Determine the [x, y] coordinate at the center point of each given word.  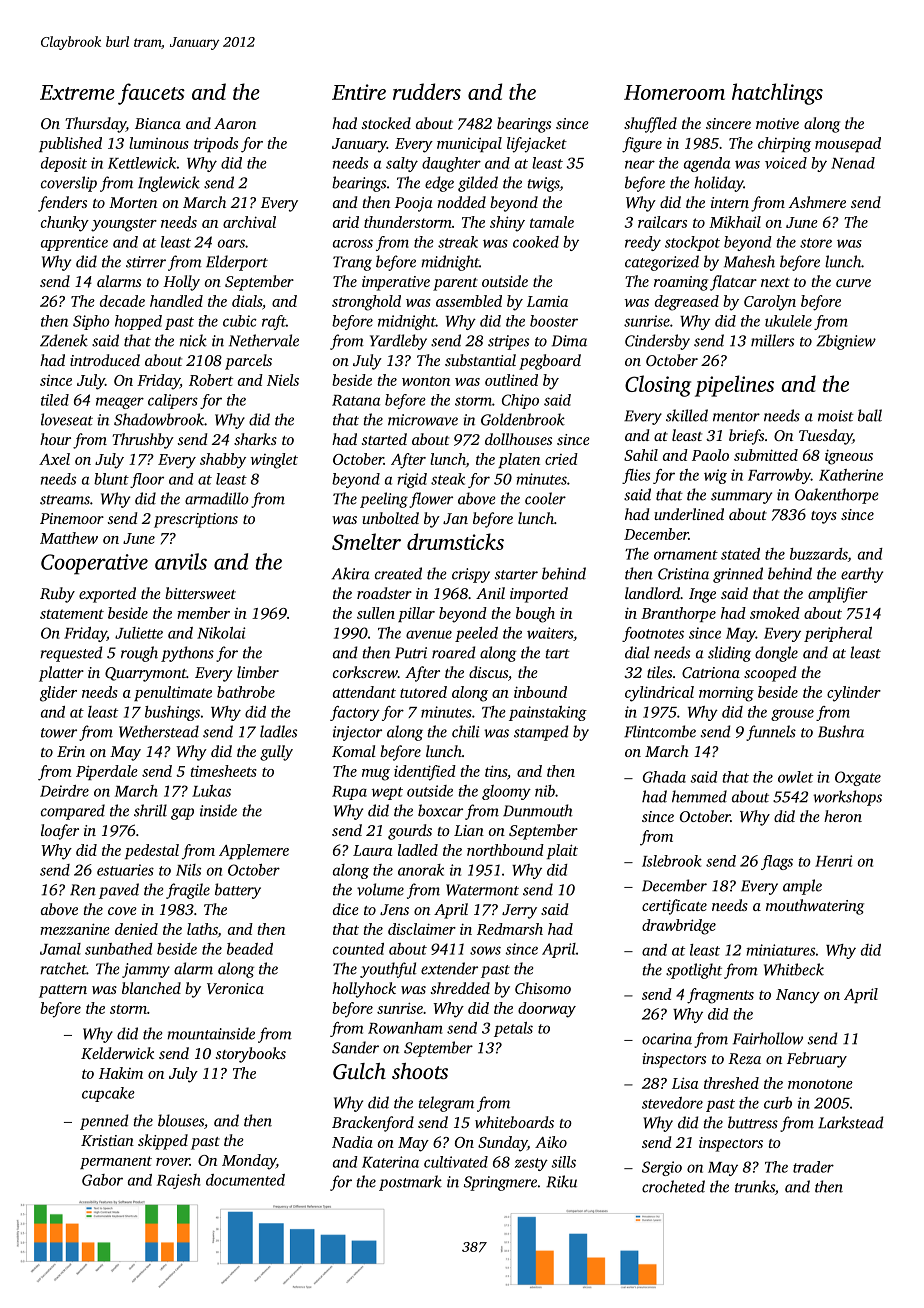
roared [453, 652]
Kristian [107, 1140]
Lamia [547, 301]
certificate [674, 907]
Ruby [57, 595]
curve [853, 283]
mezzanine [75, 929]
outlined [511, 380]
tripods [216, 144]
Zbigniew [846, 342]
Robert [211, 380]
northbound [505, 850]
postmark [410, 1183]
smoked [775, 613]
